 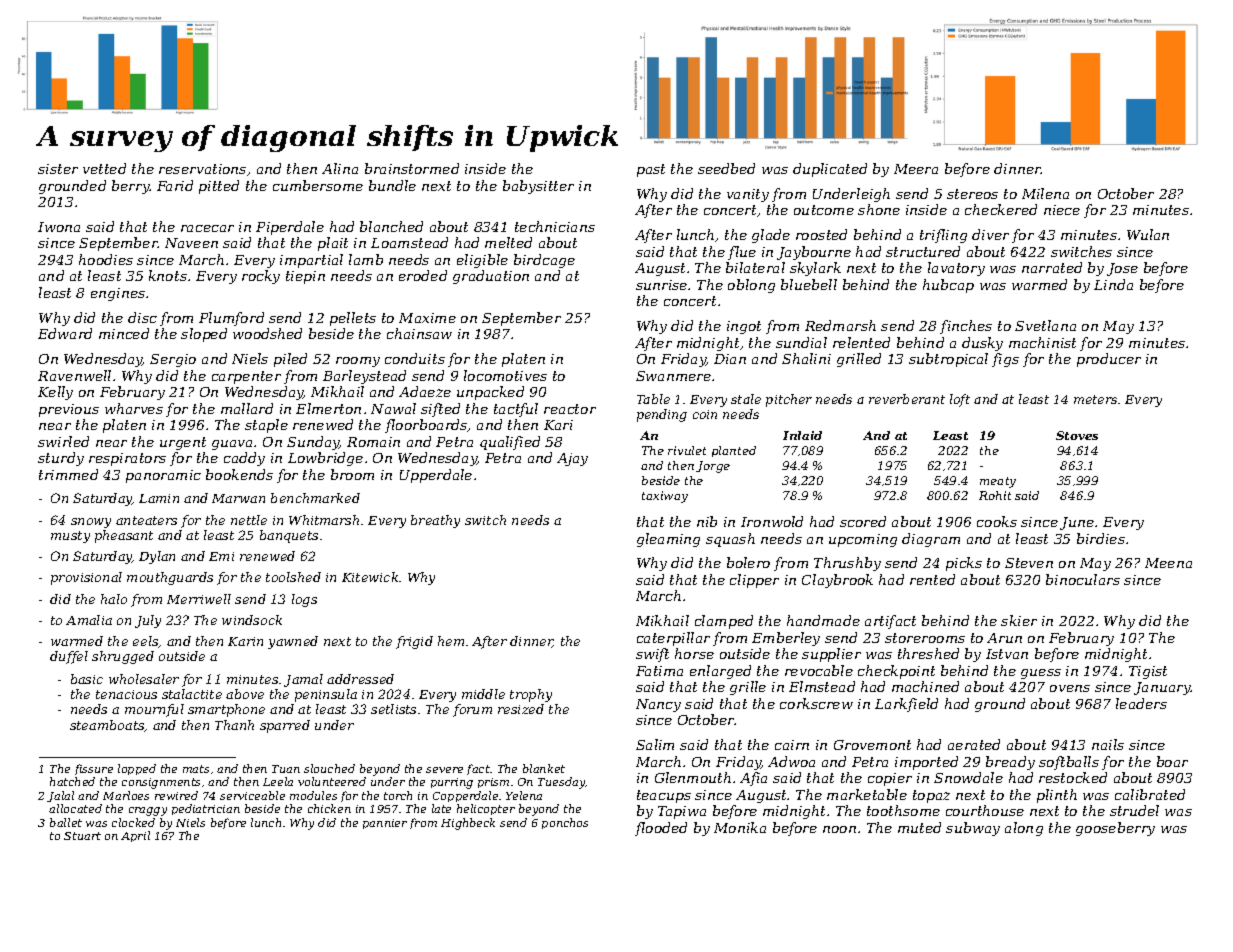 I want to click on logs, so click(x=304, y=600).
